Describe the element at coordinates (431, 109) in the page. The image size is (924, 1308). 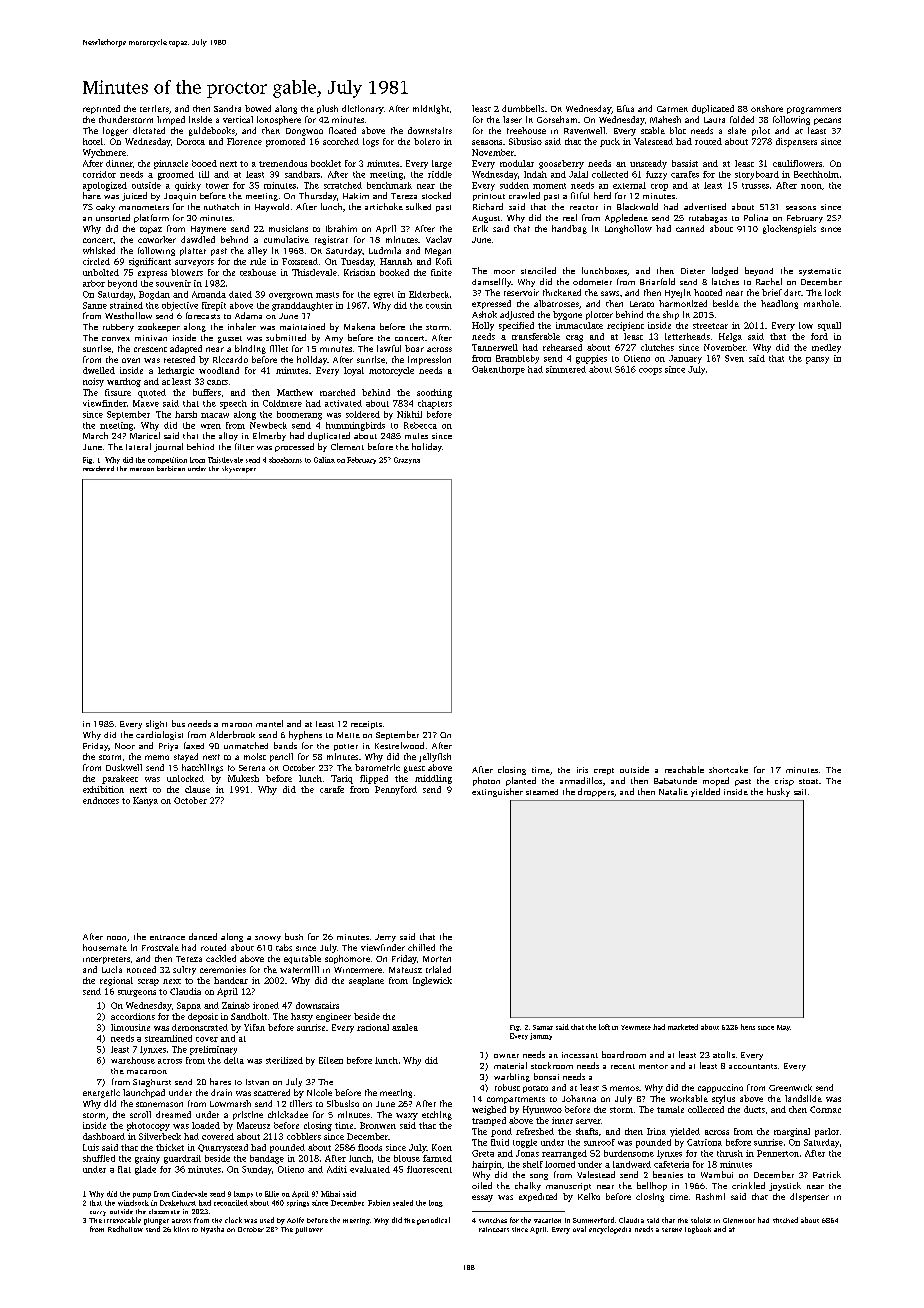
I see `midnight` at that location.
